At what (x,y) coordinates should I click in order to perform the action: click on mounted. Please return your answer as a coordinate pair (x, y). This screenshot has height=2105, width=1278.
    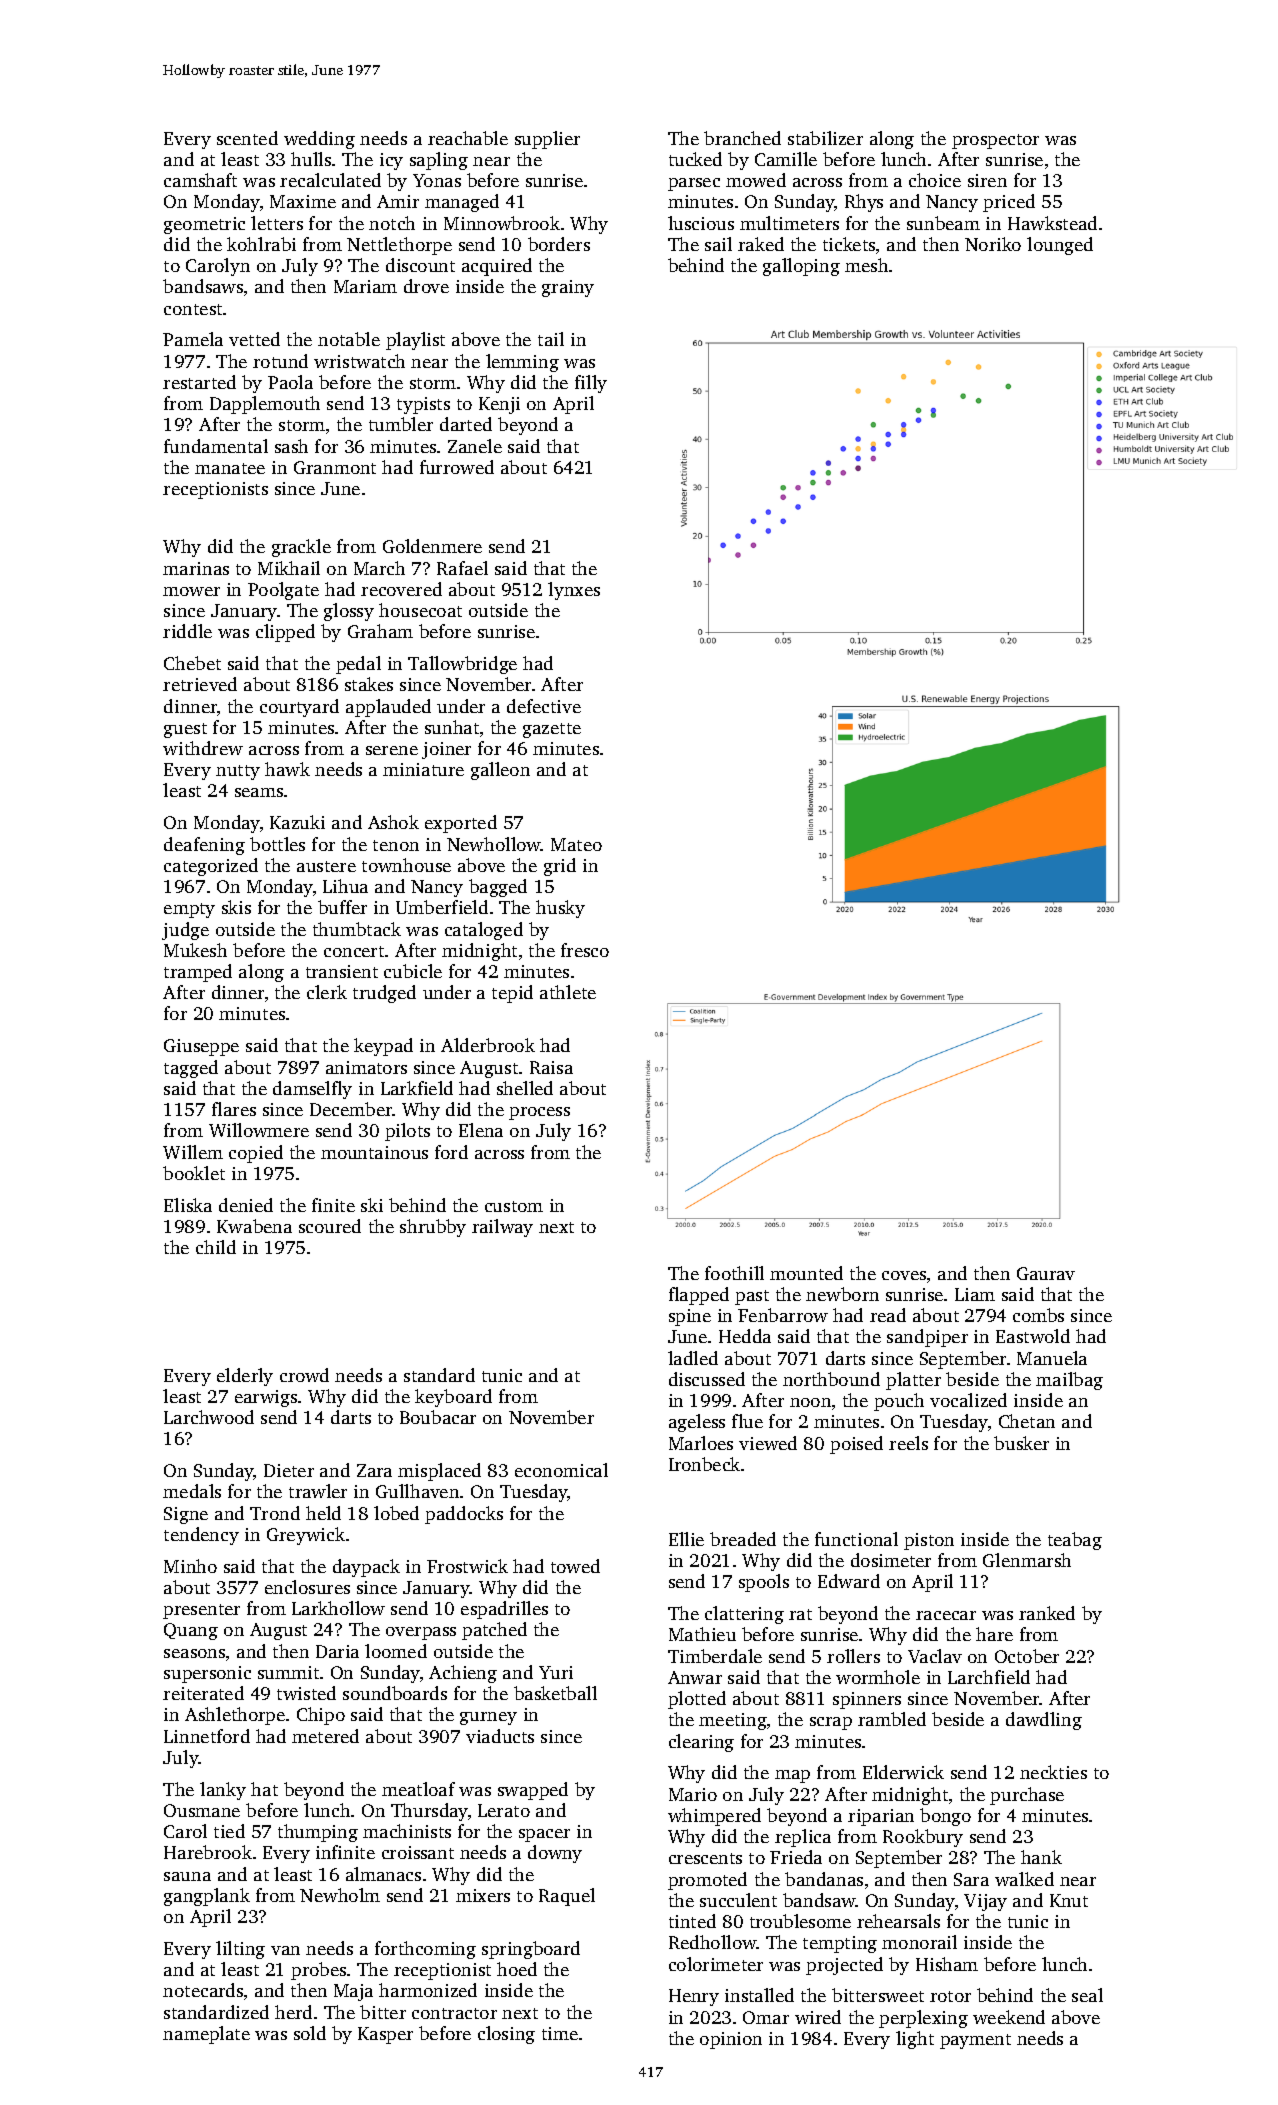
    Looking at the image, I should click on (806, 1273).
